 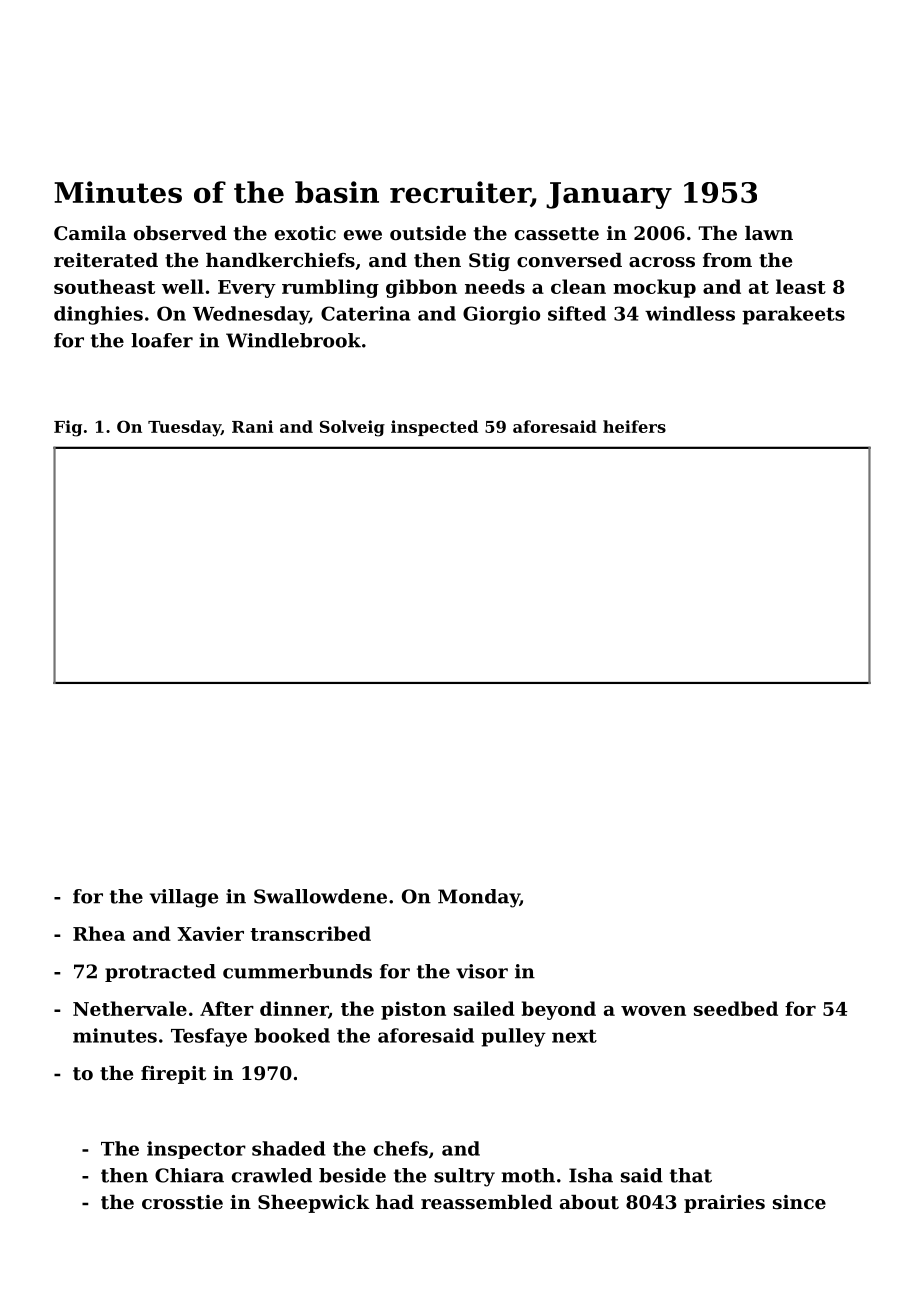 I want to click on observed, so click(x=180, y=233).
